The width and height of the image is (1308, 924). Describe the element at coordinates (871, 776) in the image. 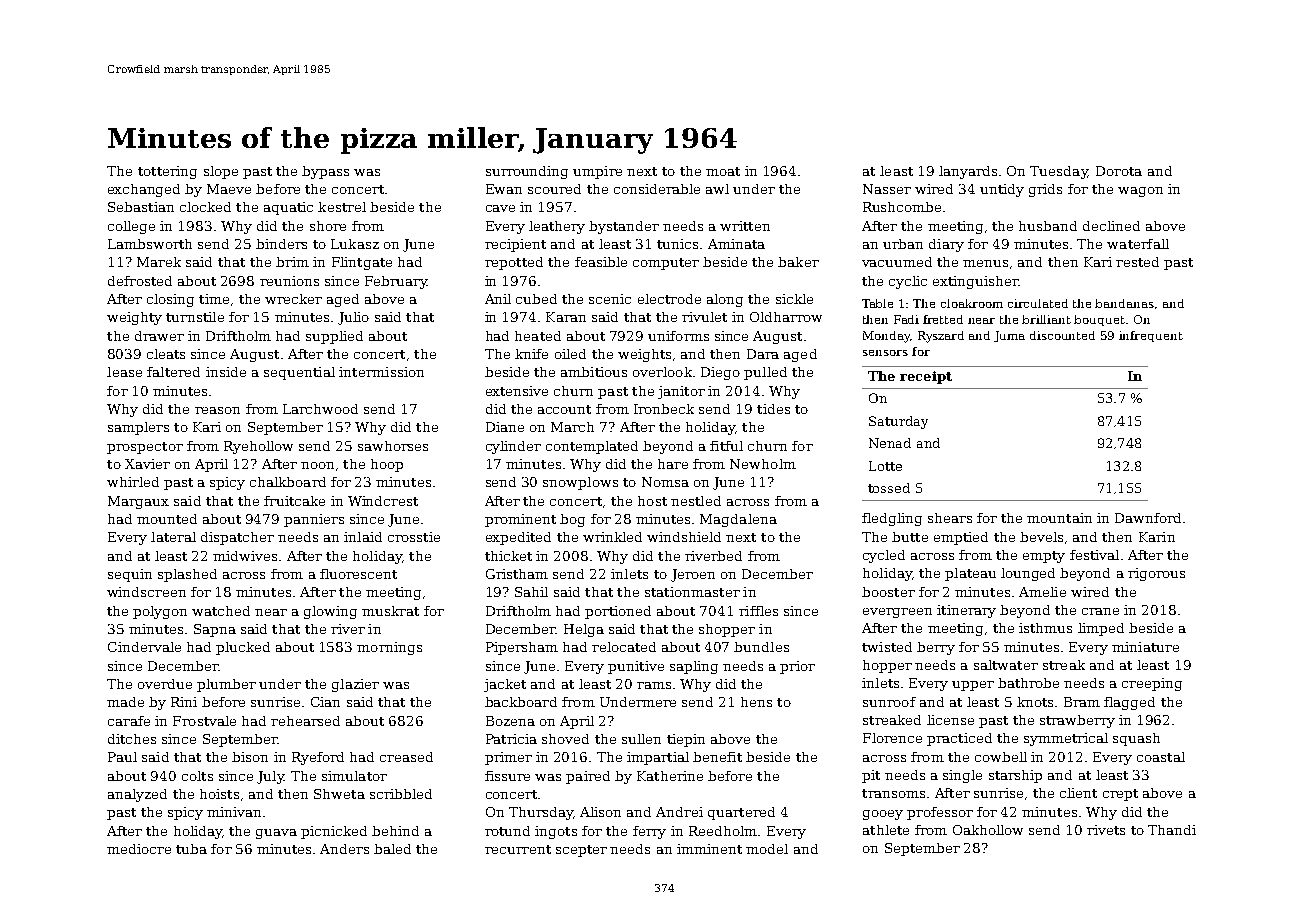

I see `pit` at that location.
